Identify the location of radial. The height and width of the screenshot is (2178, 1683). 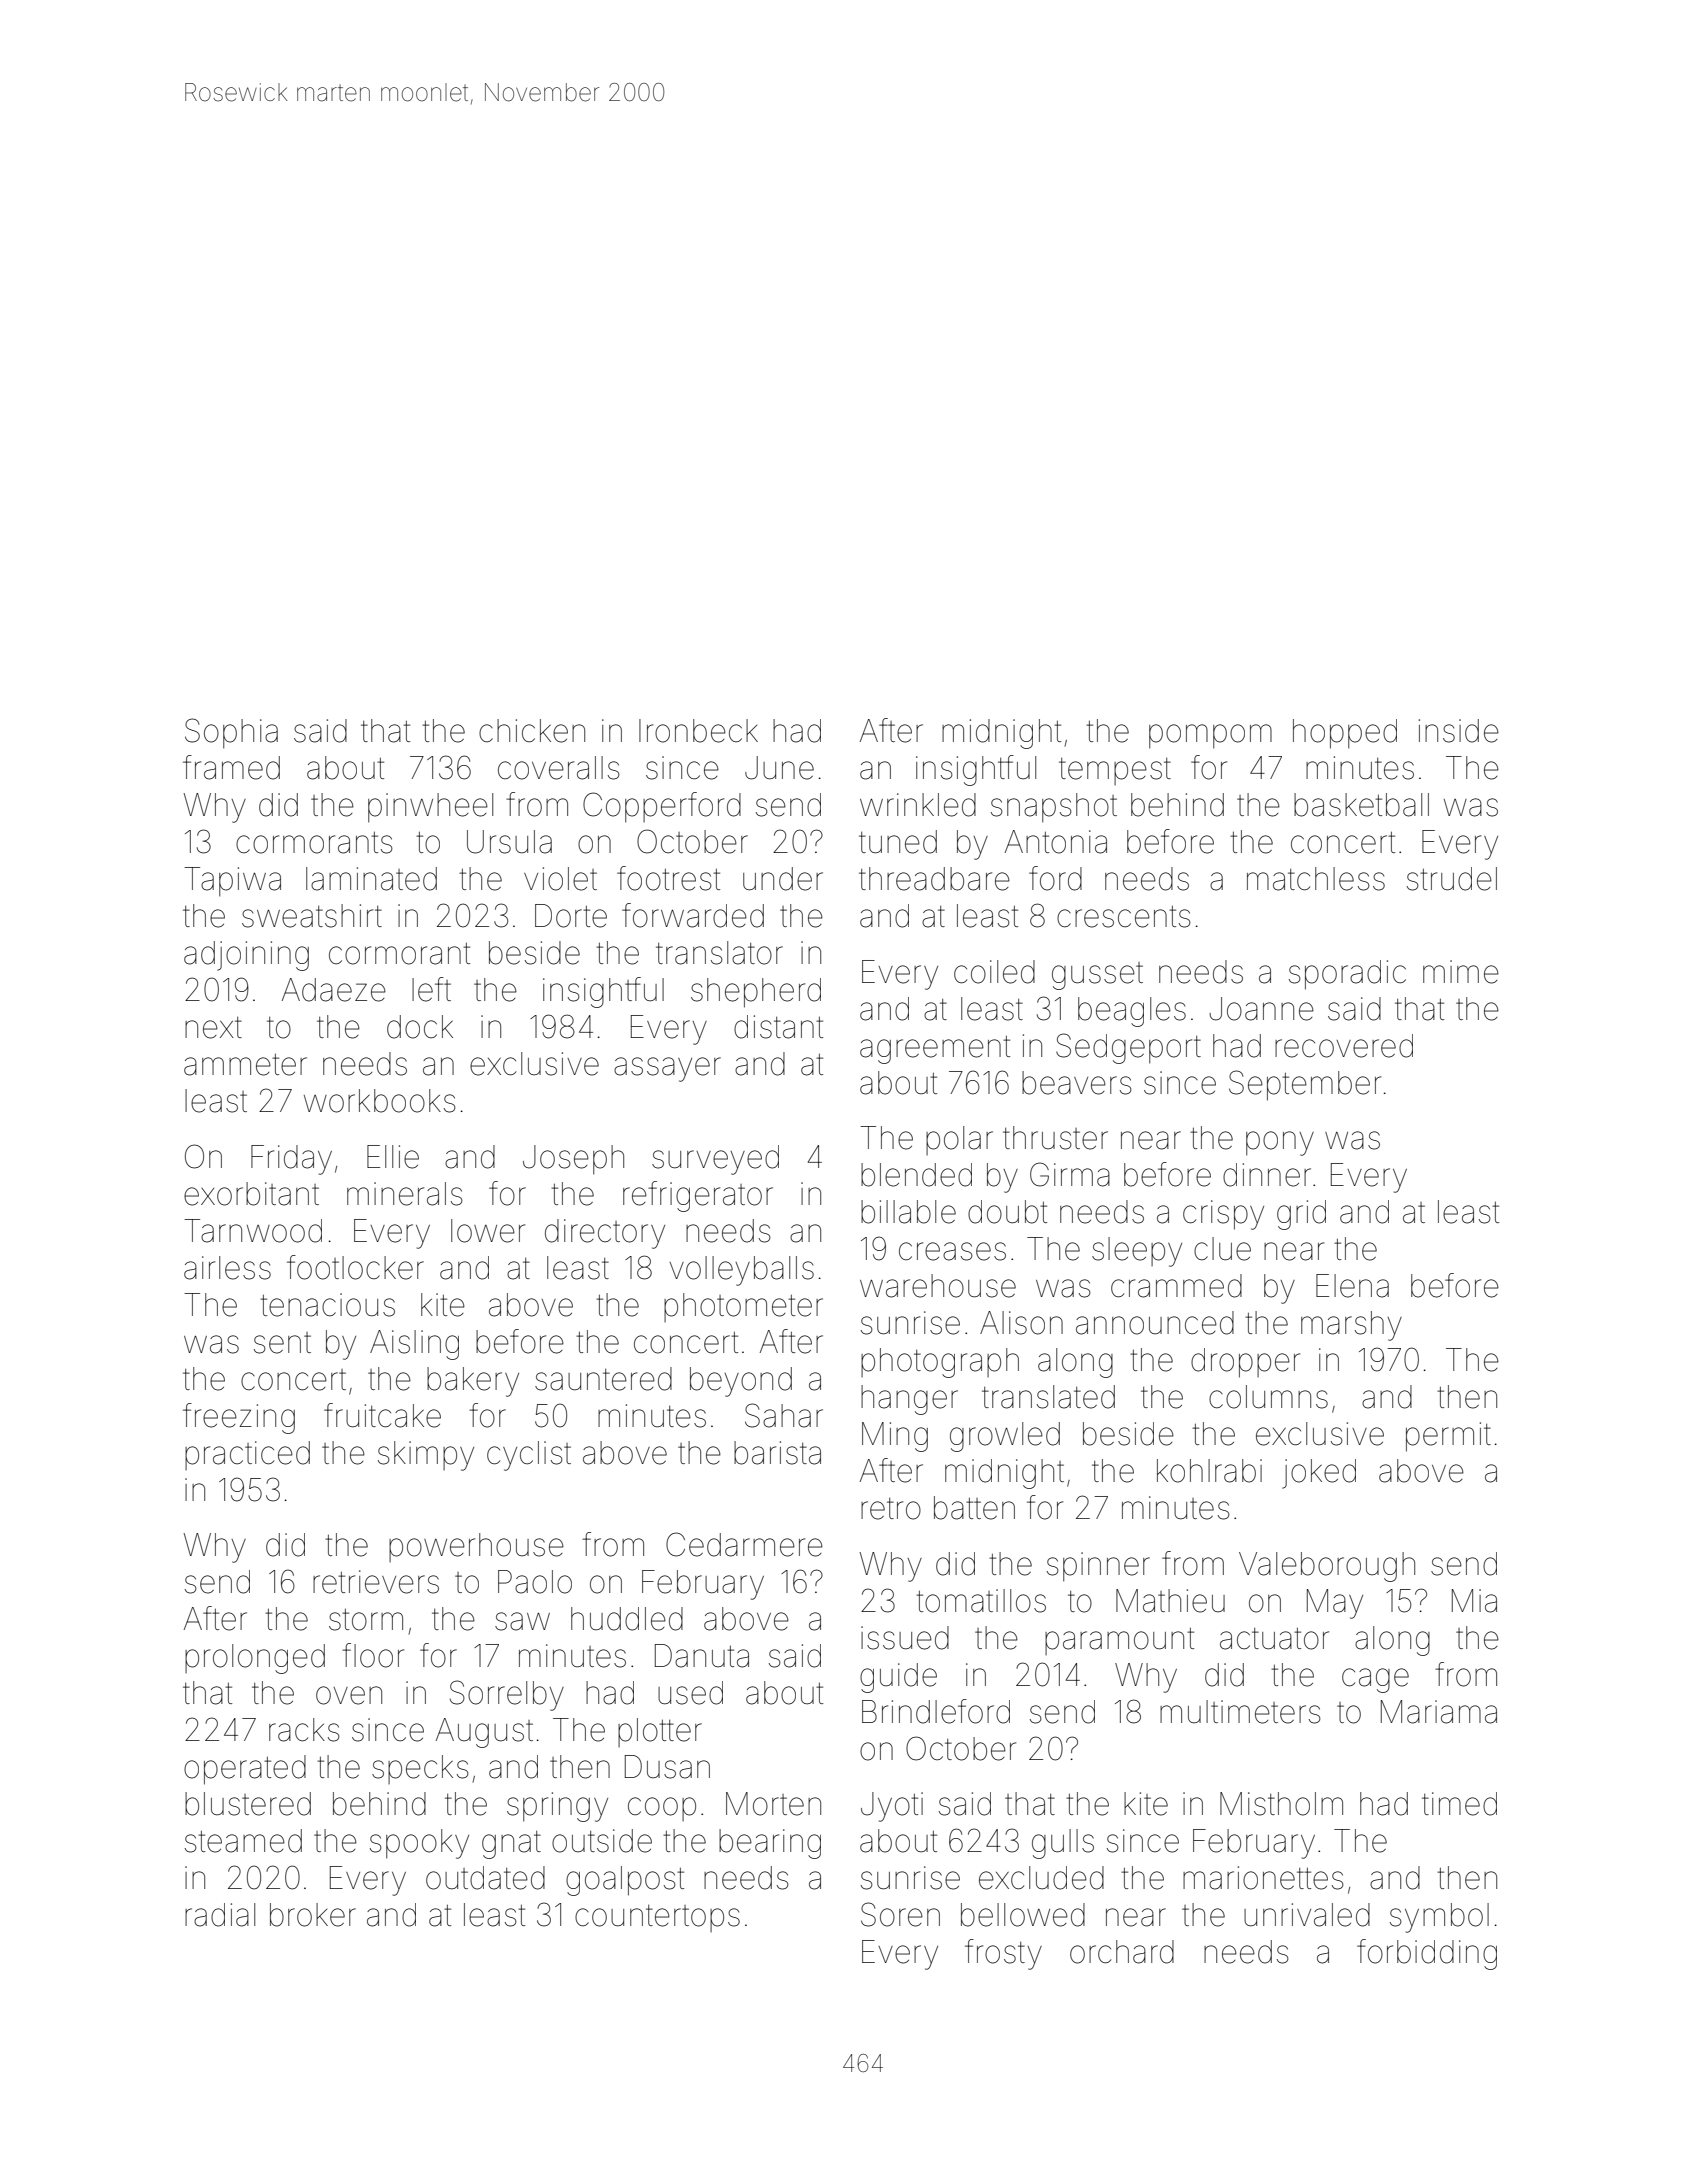
(220, 1915).
